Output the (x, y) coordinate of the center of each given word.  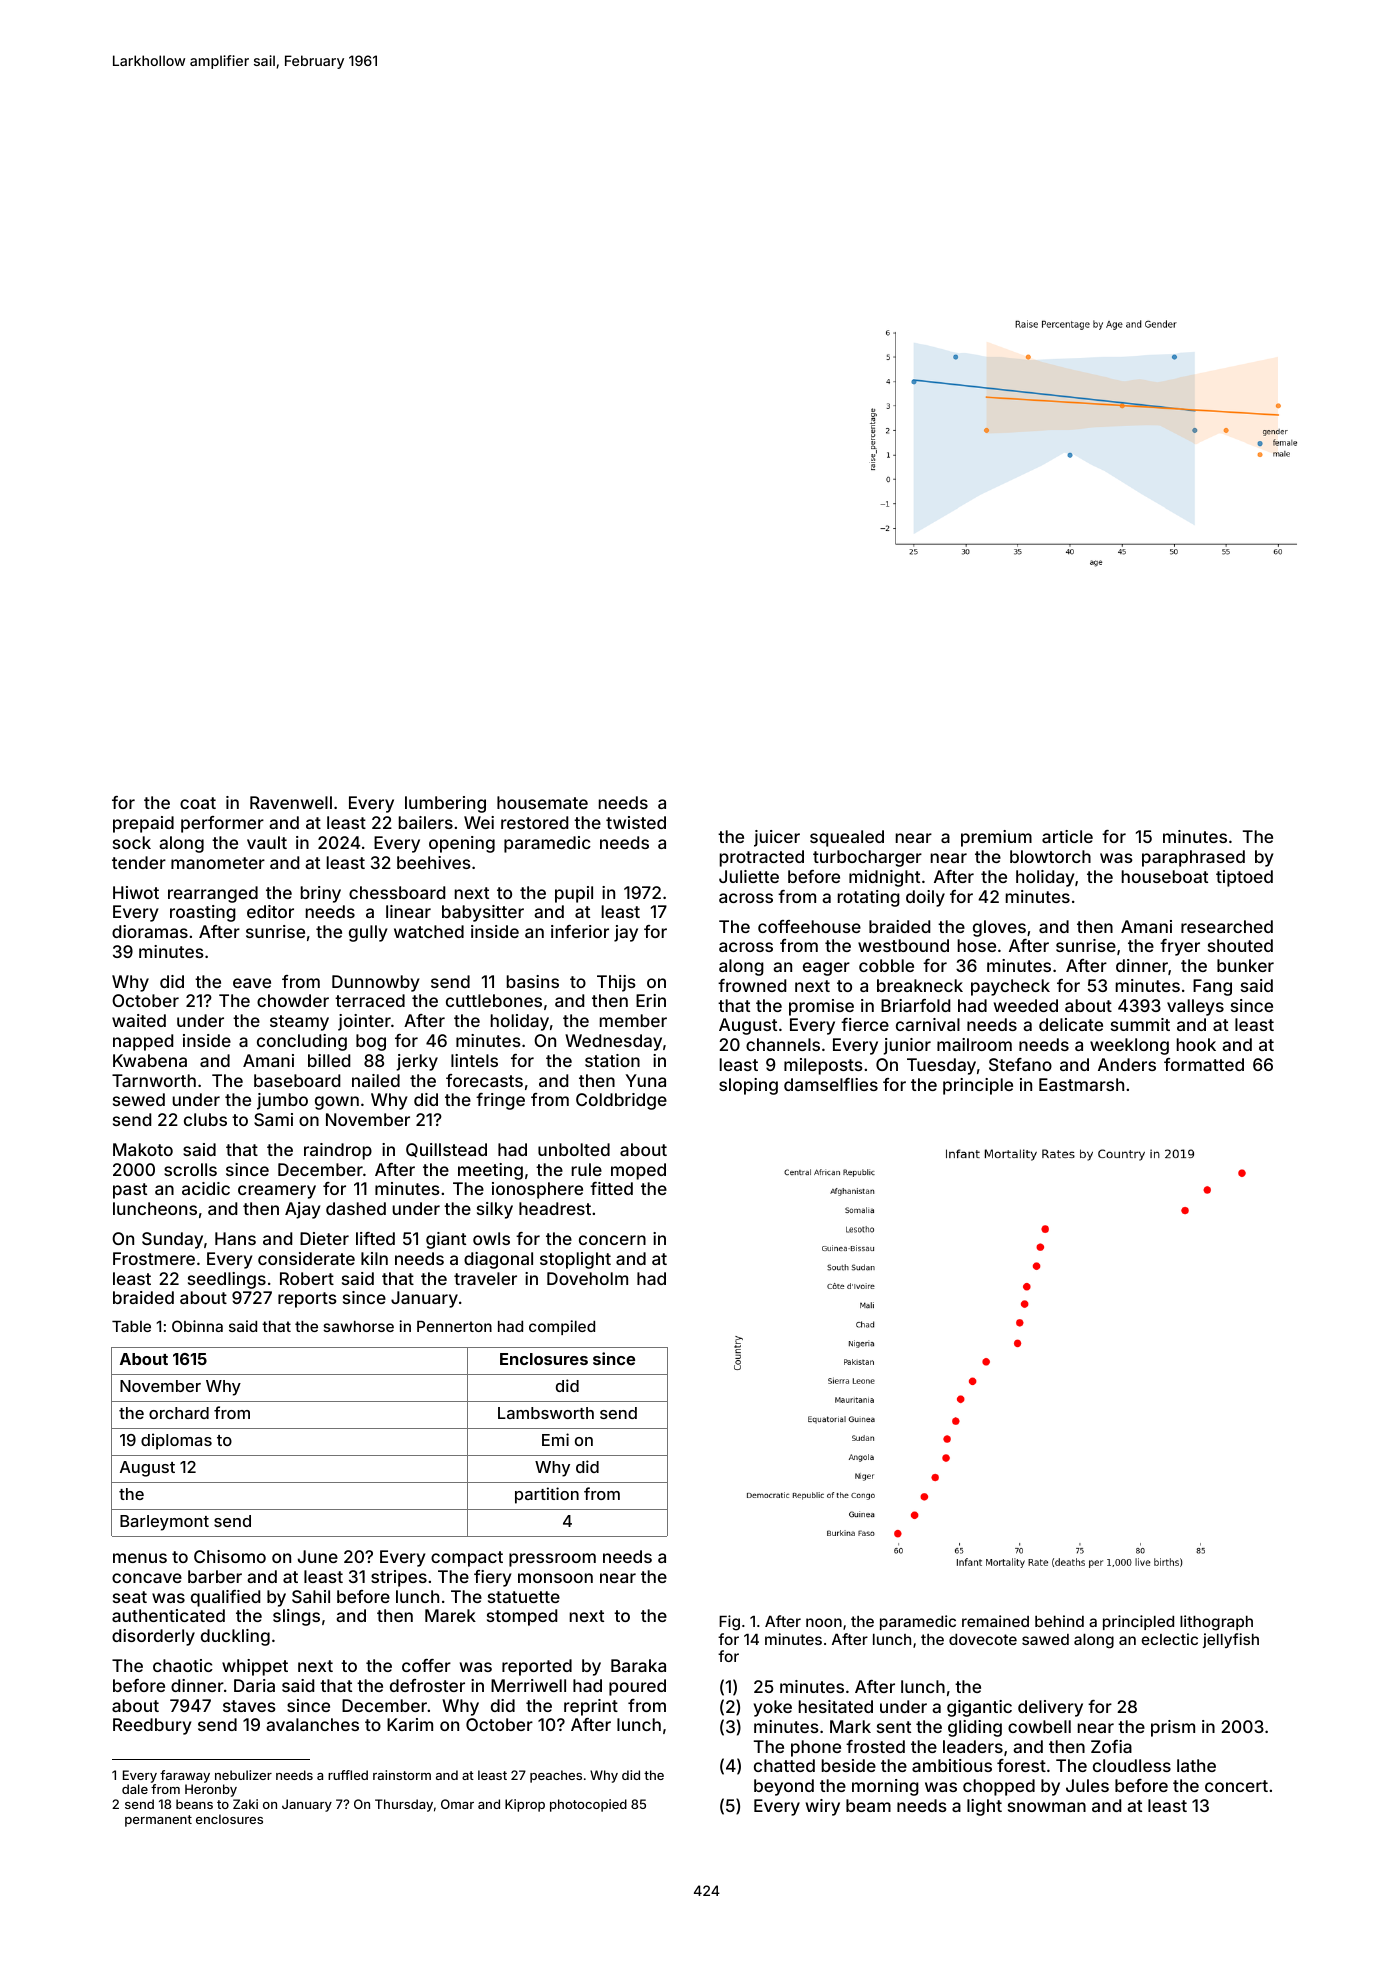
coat (198, 803)
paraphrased (1193, 858)
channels (783, 1044)
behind (1059, 1621)
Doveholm (587, 1278)
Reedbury (152, 1726)
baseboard (297, 1080)
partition (547, 1495)
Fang (1212, 987)
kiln (374, 1258)
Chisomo (230, 1556)
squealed (847, 838)
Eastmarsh (1081, 1084)
